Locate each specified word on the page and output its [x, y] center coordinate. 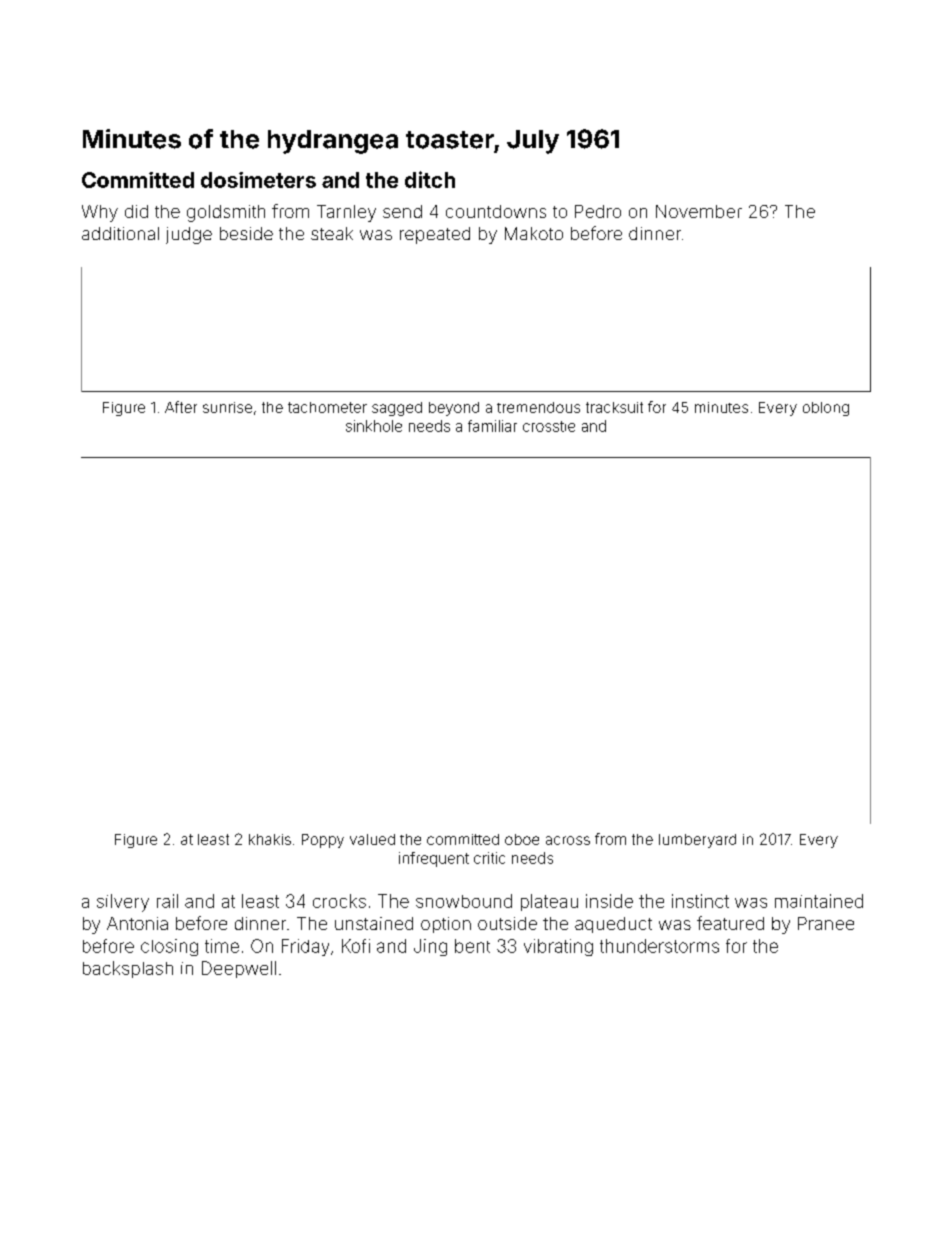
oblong [826, 409]
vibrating [558, 947]
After [181, 407]
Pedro [598, 211]
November [699, 211]
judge [189, 235]
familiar [492, 426]
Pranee [826, 923]
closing [169, 947]
